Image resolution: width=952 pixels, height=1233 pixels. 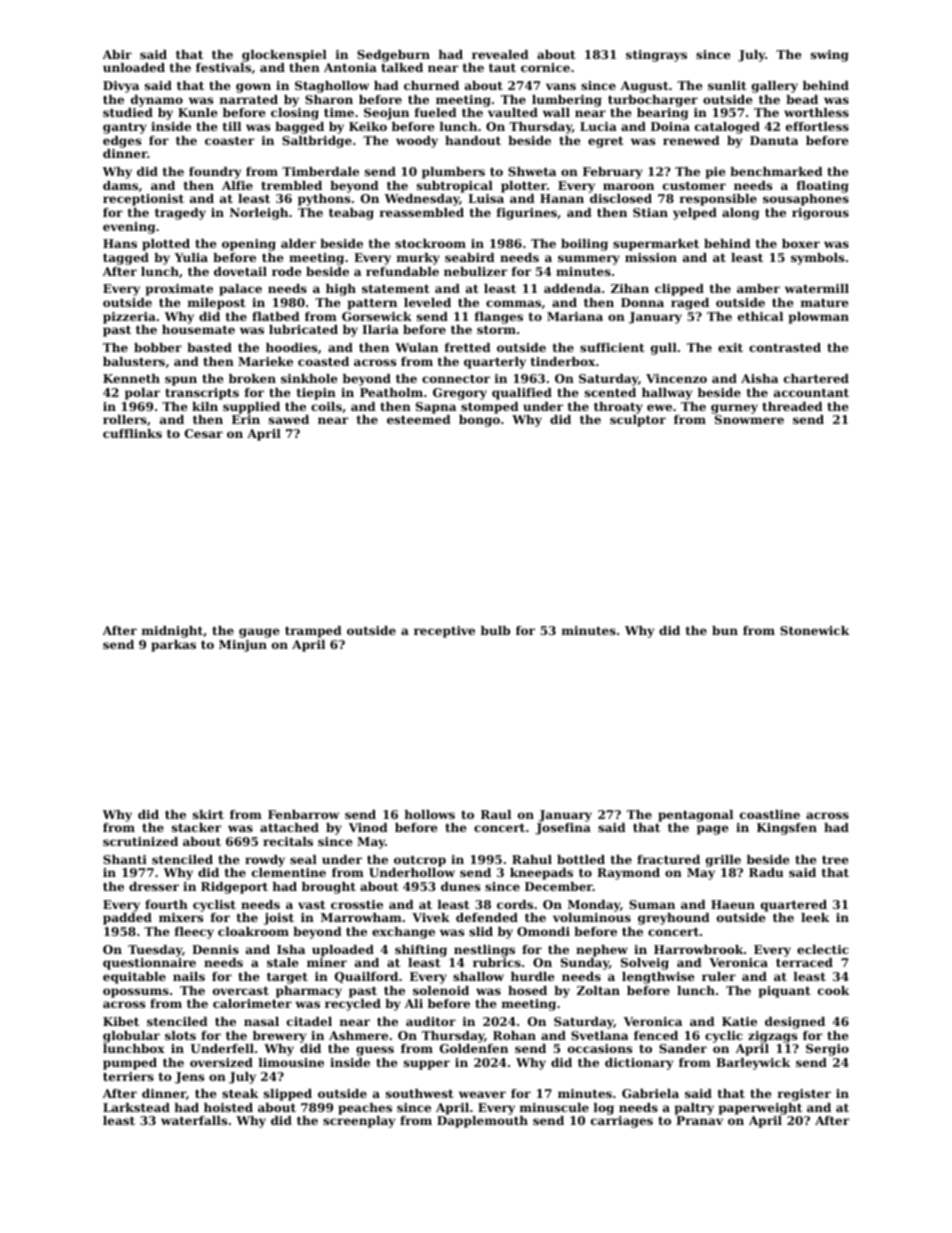 What do you see at coordinates (134, 67) in the screenshot?
I see `unloaded` at bounding box center [134, 67].
